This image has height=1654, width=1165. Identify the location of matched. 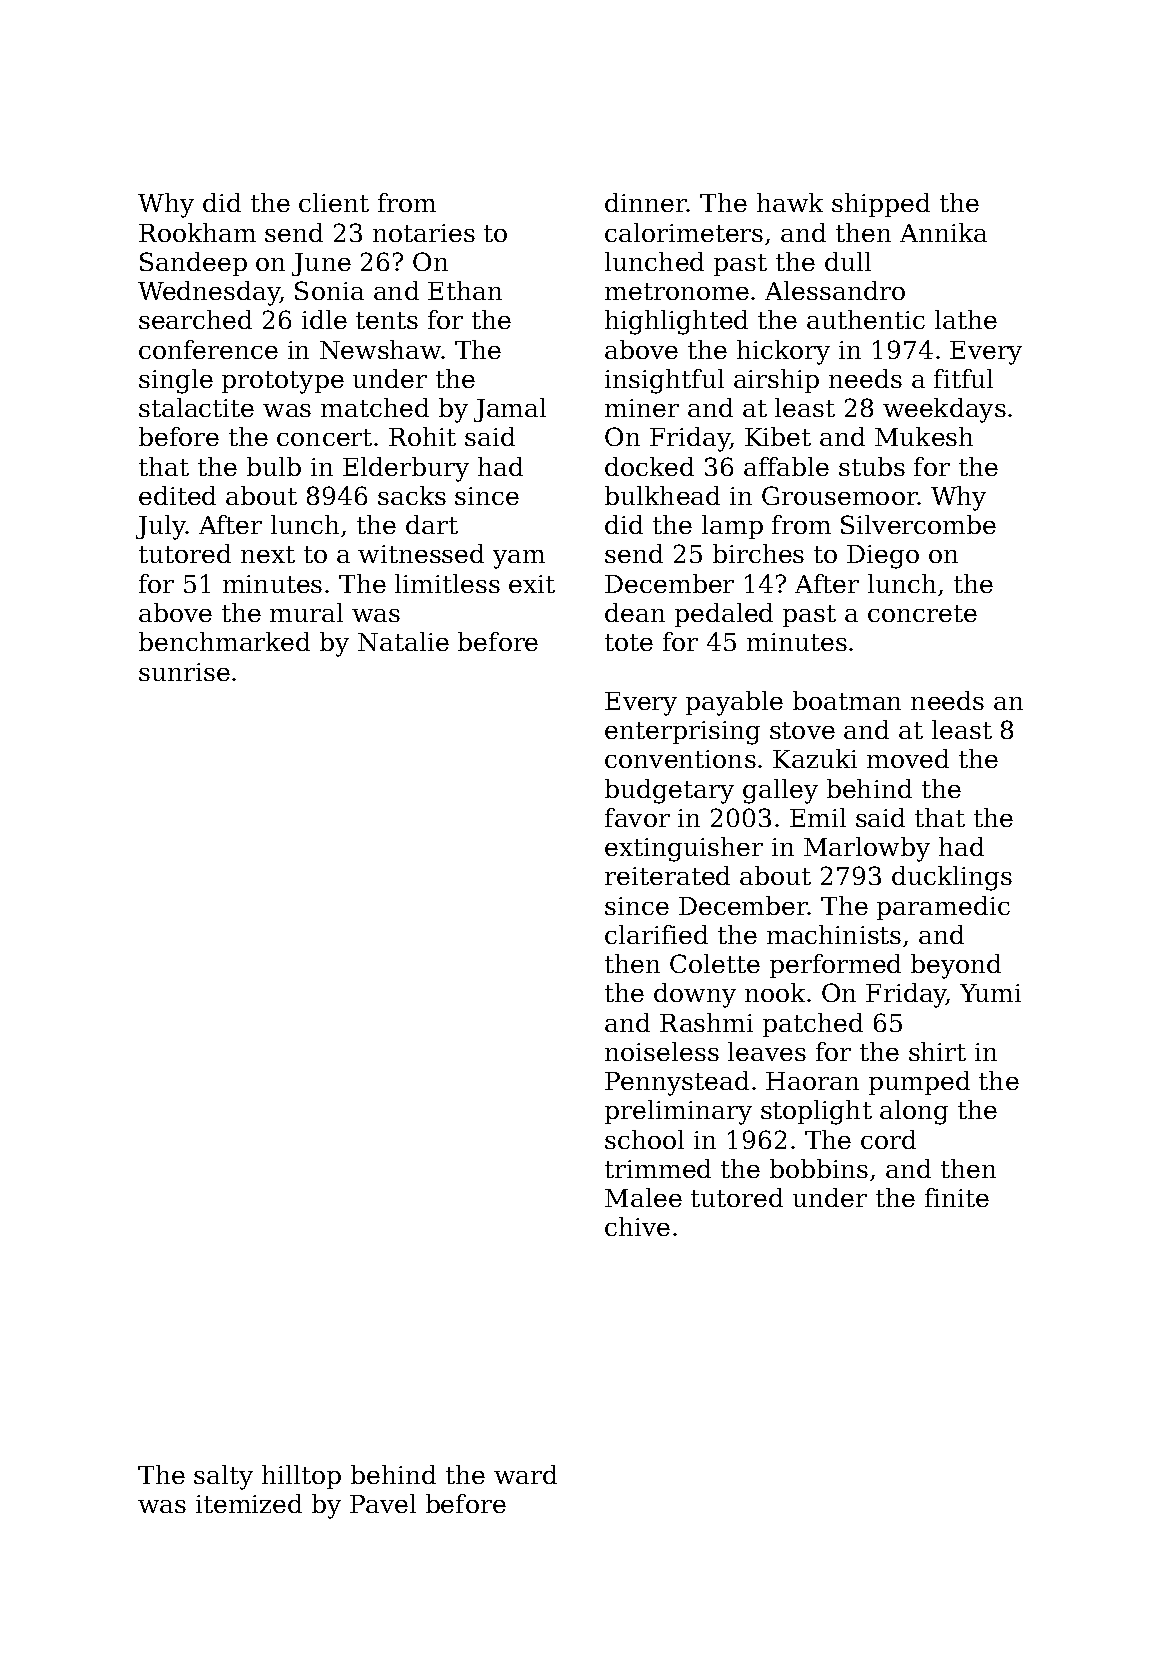
(375, 407).
